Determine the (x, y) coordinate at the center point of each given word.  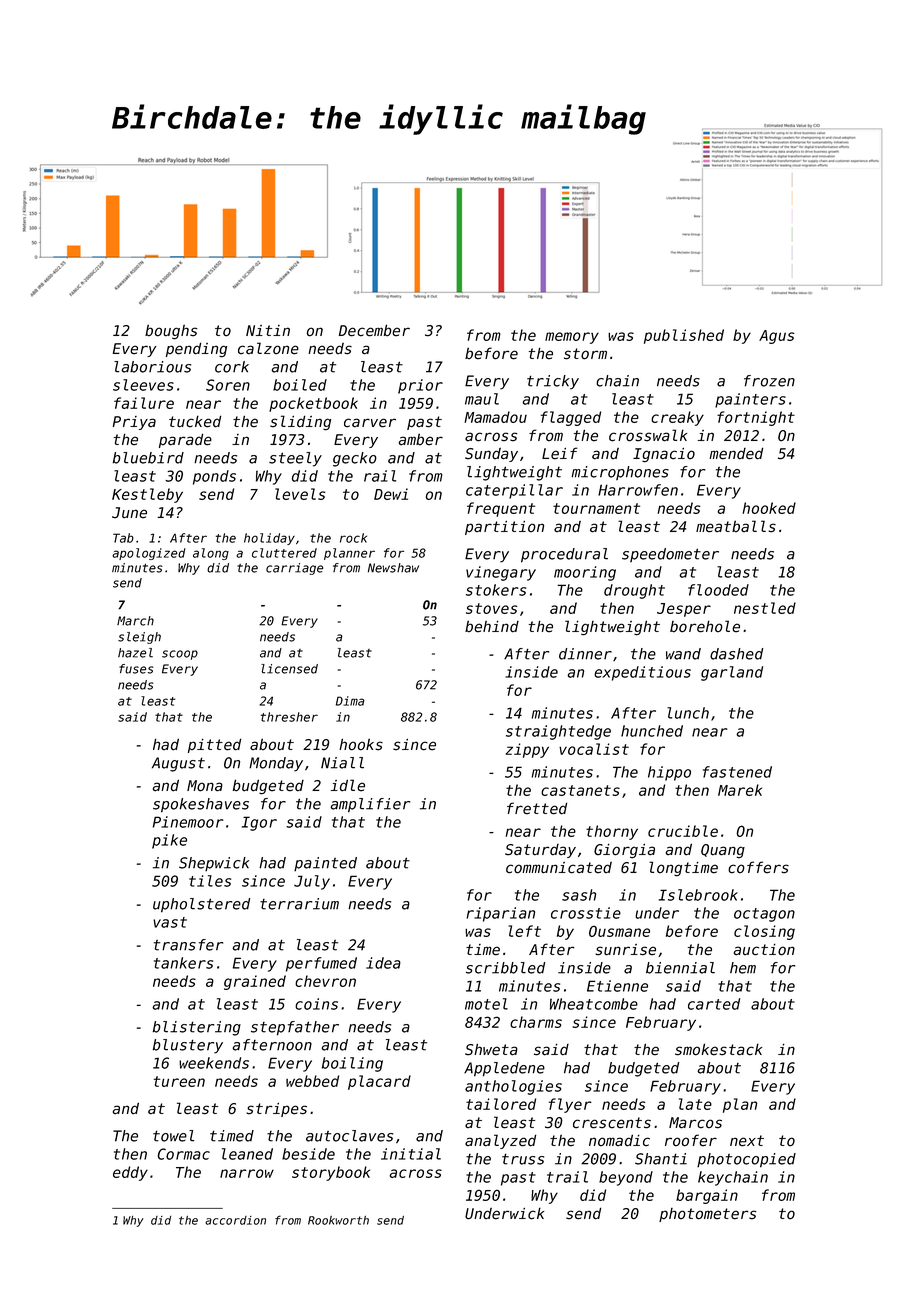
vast (170, 922)
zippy (527, 750)
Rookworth (338, 1220)
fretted (537, 808)
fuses (136, 669)
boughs (171, 332)
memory (572, 338)
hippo (669, 773)
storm (585, 354)
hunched (652, 731)
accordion (235, 1220)
